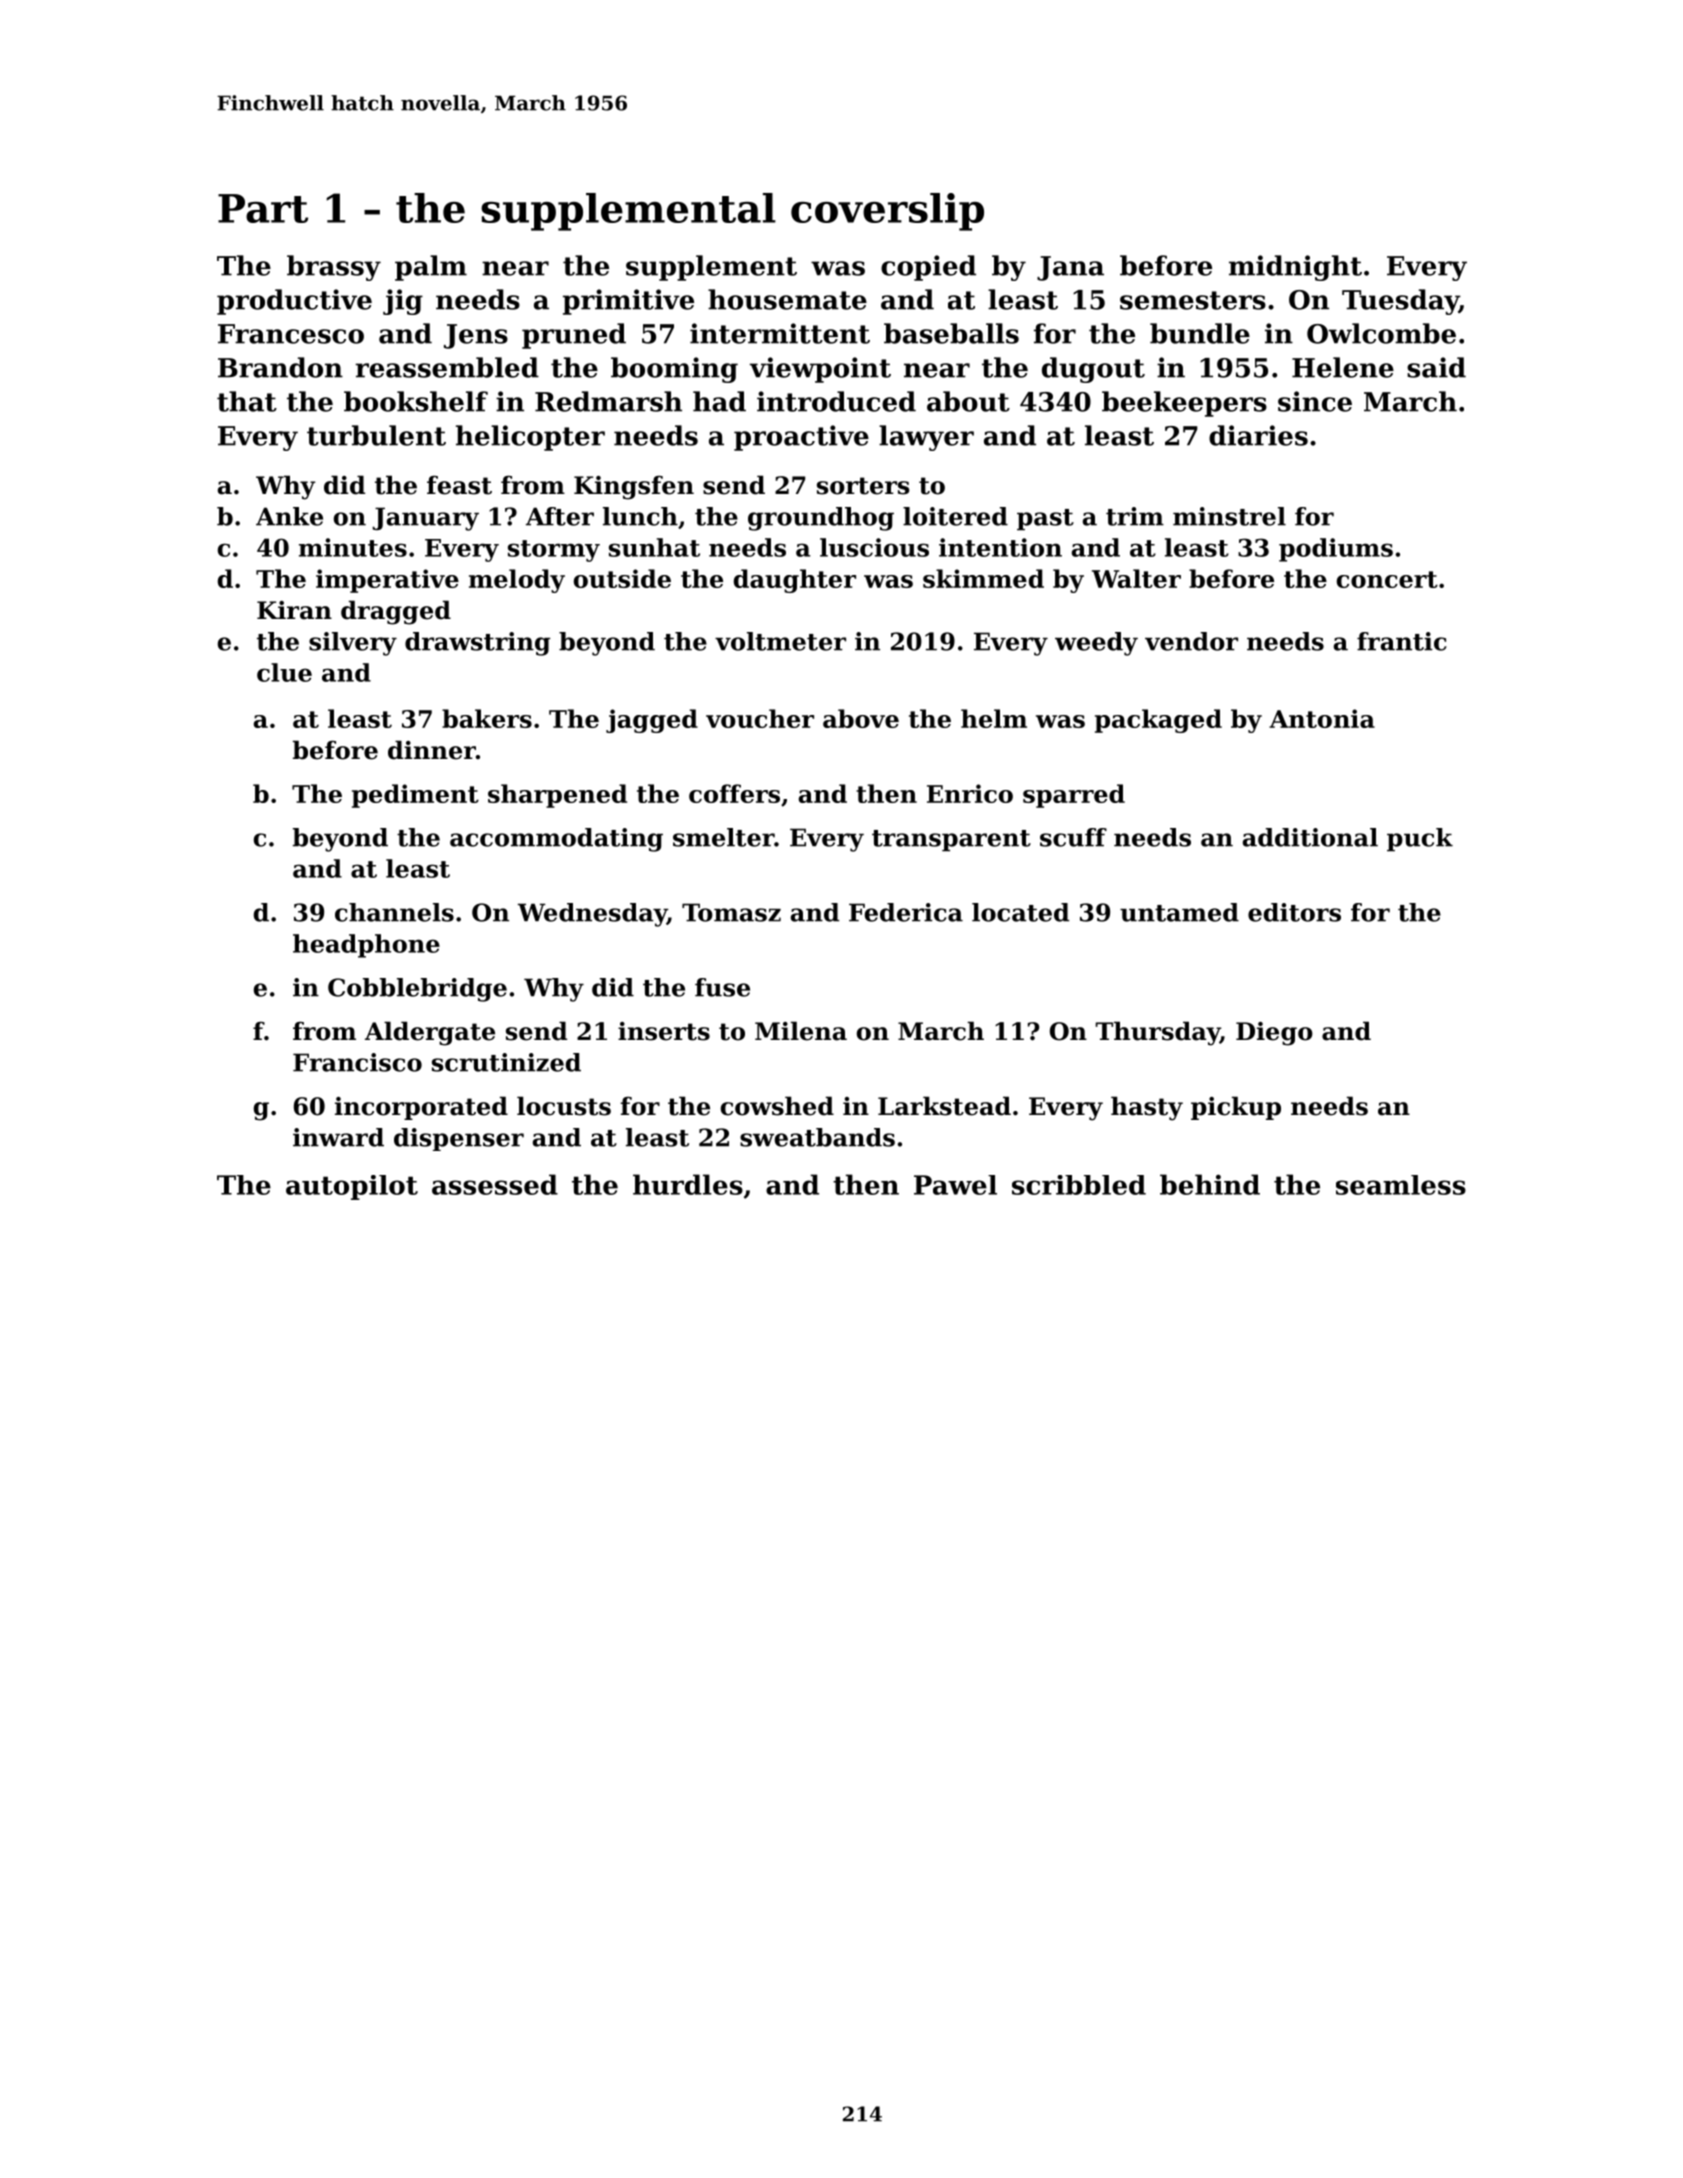  I want to click on Part, so click(263, 208).
